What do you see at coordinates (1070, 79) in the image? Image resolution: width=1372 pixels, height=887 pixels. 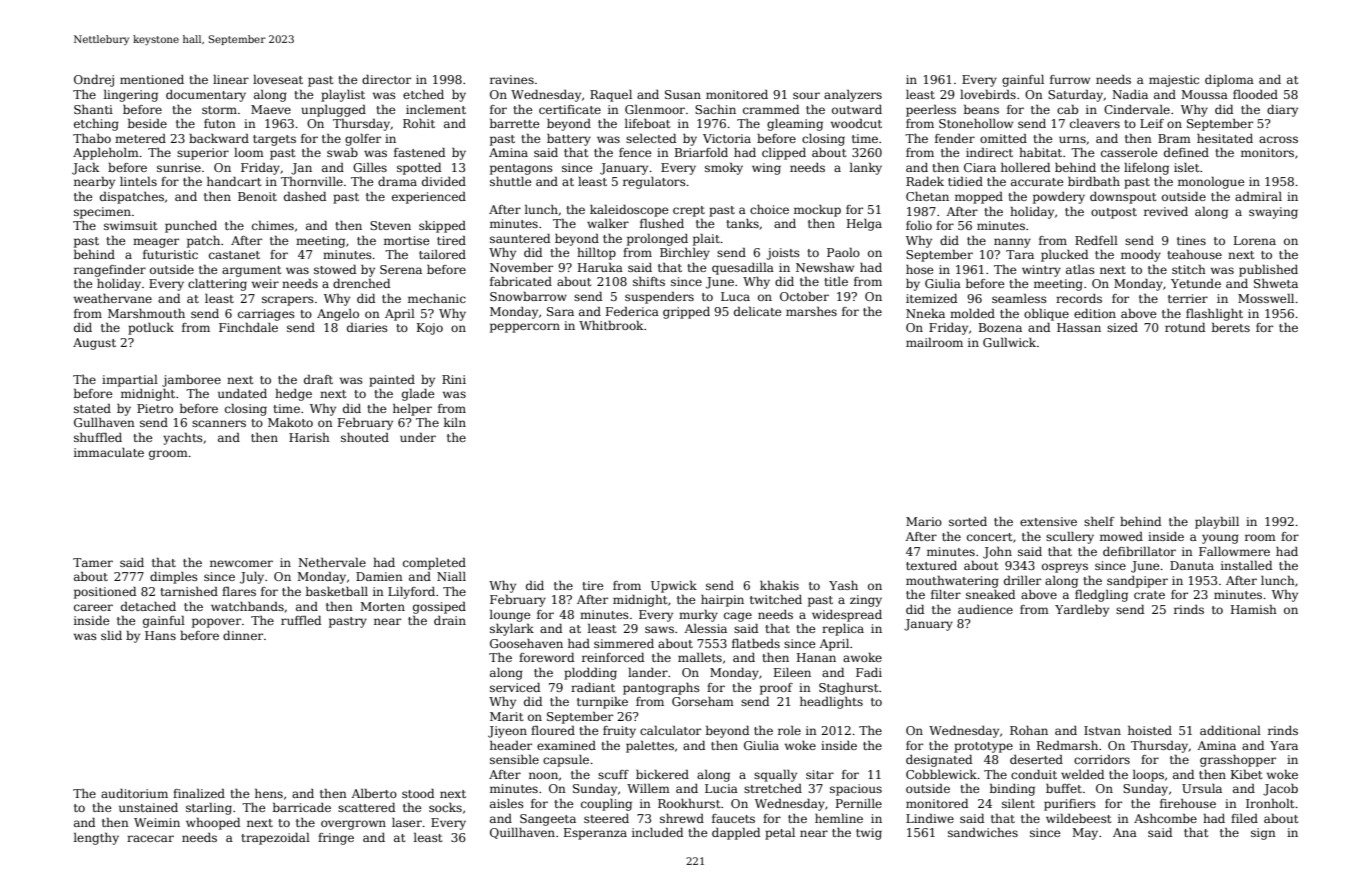 I see `furrow` at bounding box center [1070, 79].
